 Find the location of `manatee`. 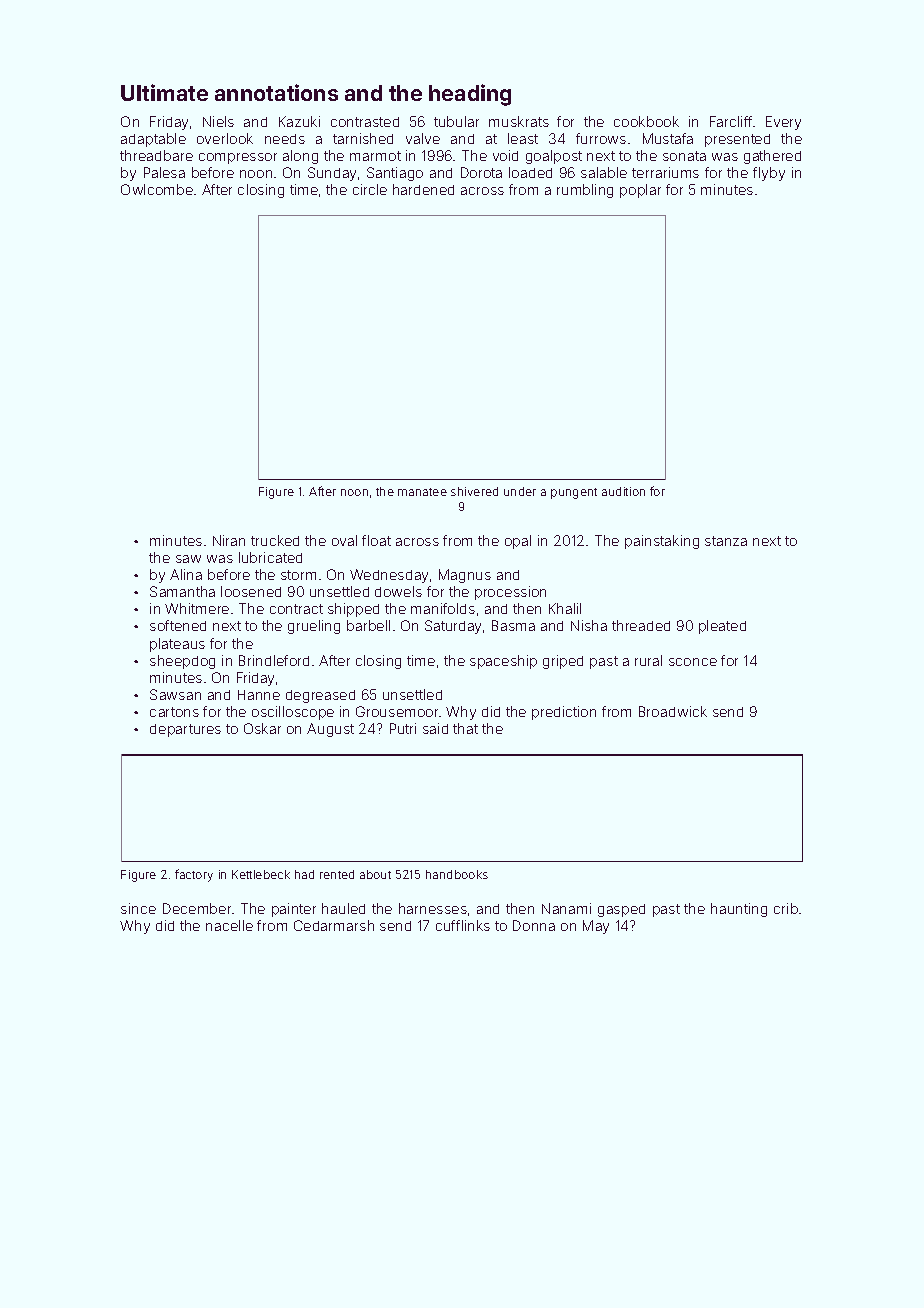

manatee is located at coordinates (422, 492).
